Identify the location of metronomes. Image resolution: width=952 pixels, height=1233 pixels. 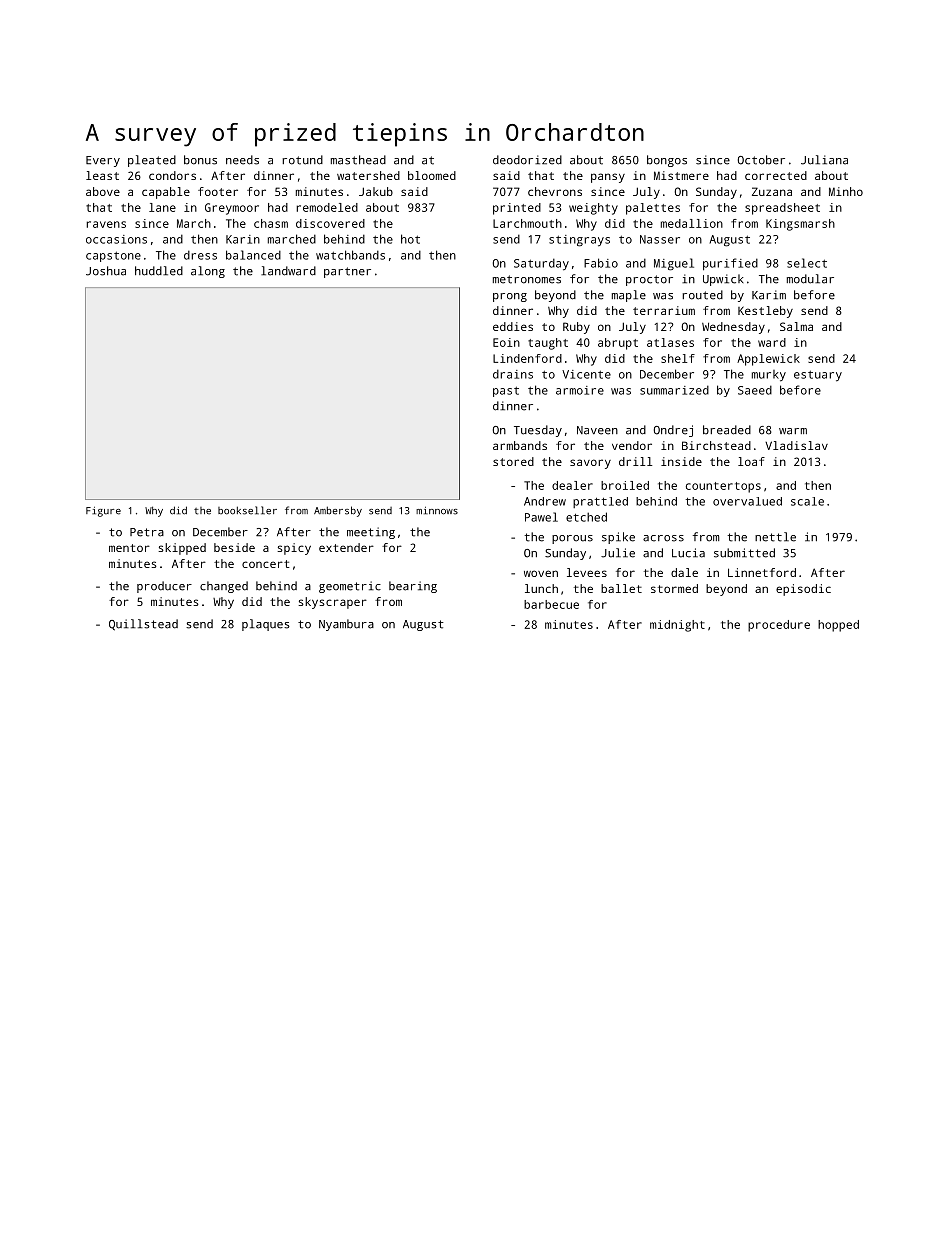
(527, 279).
